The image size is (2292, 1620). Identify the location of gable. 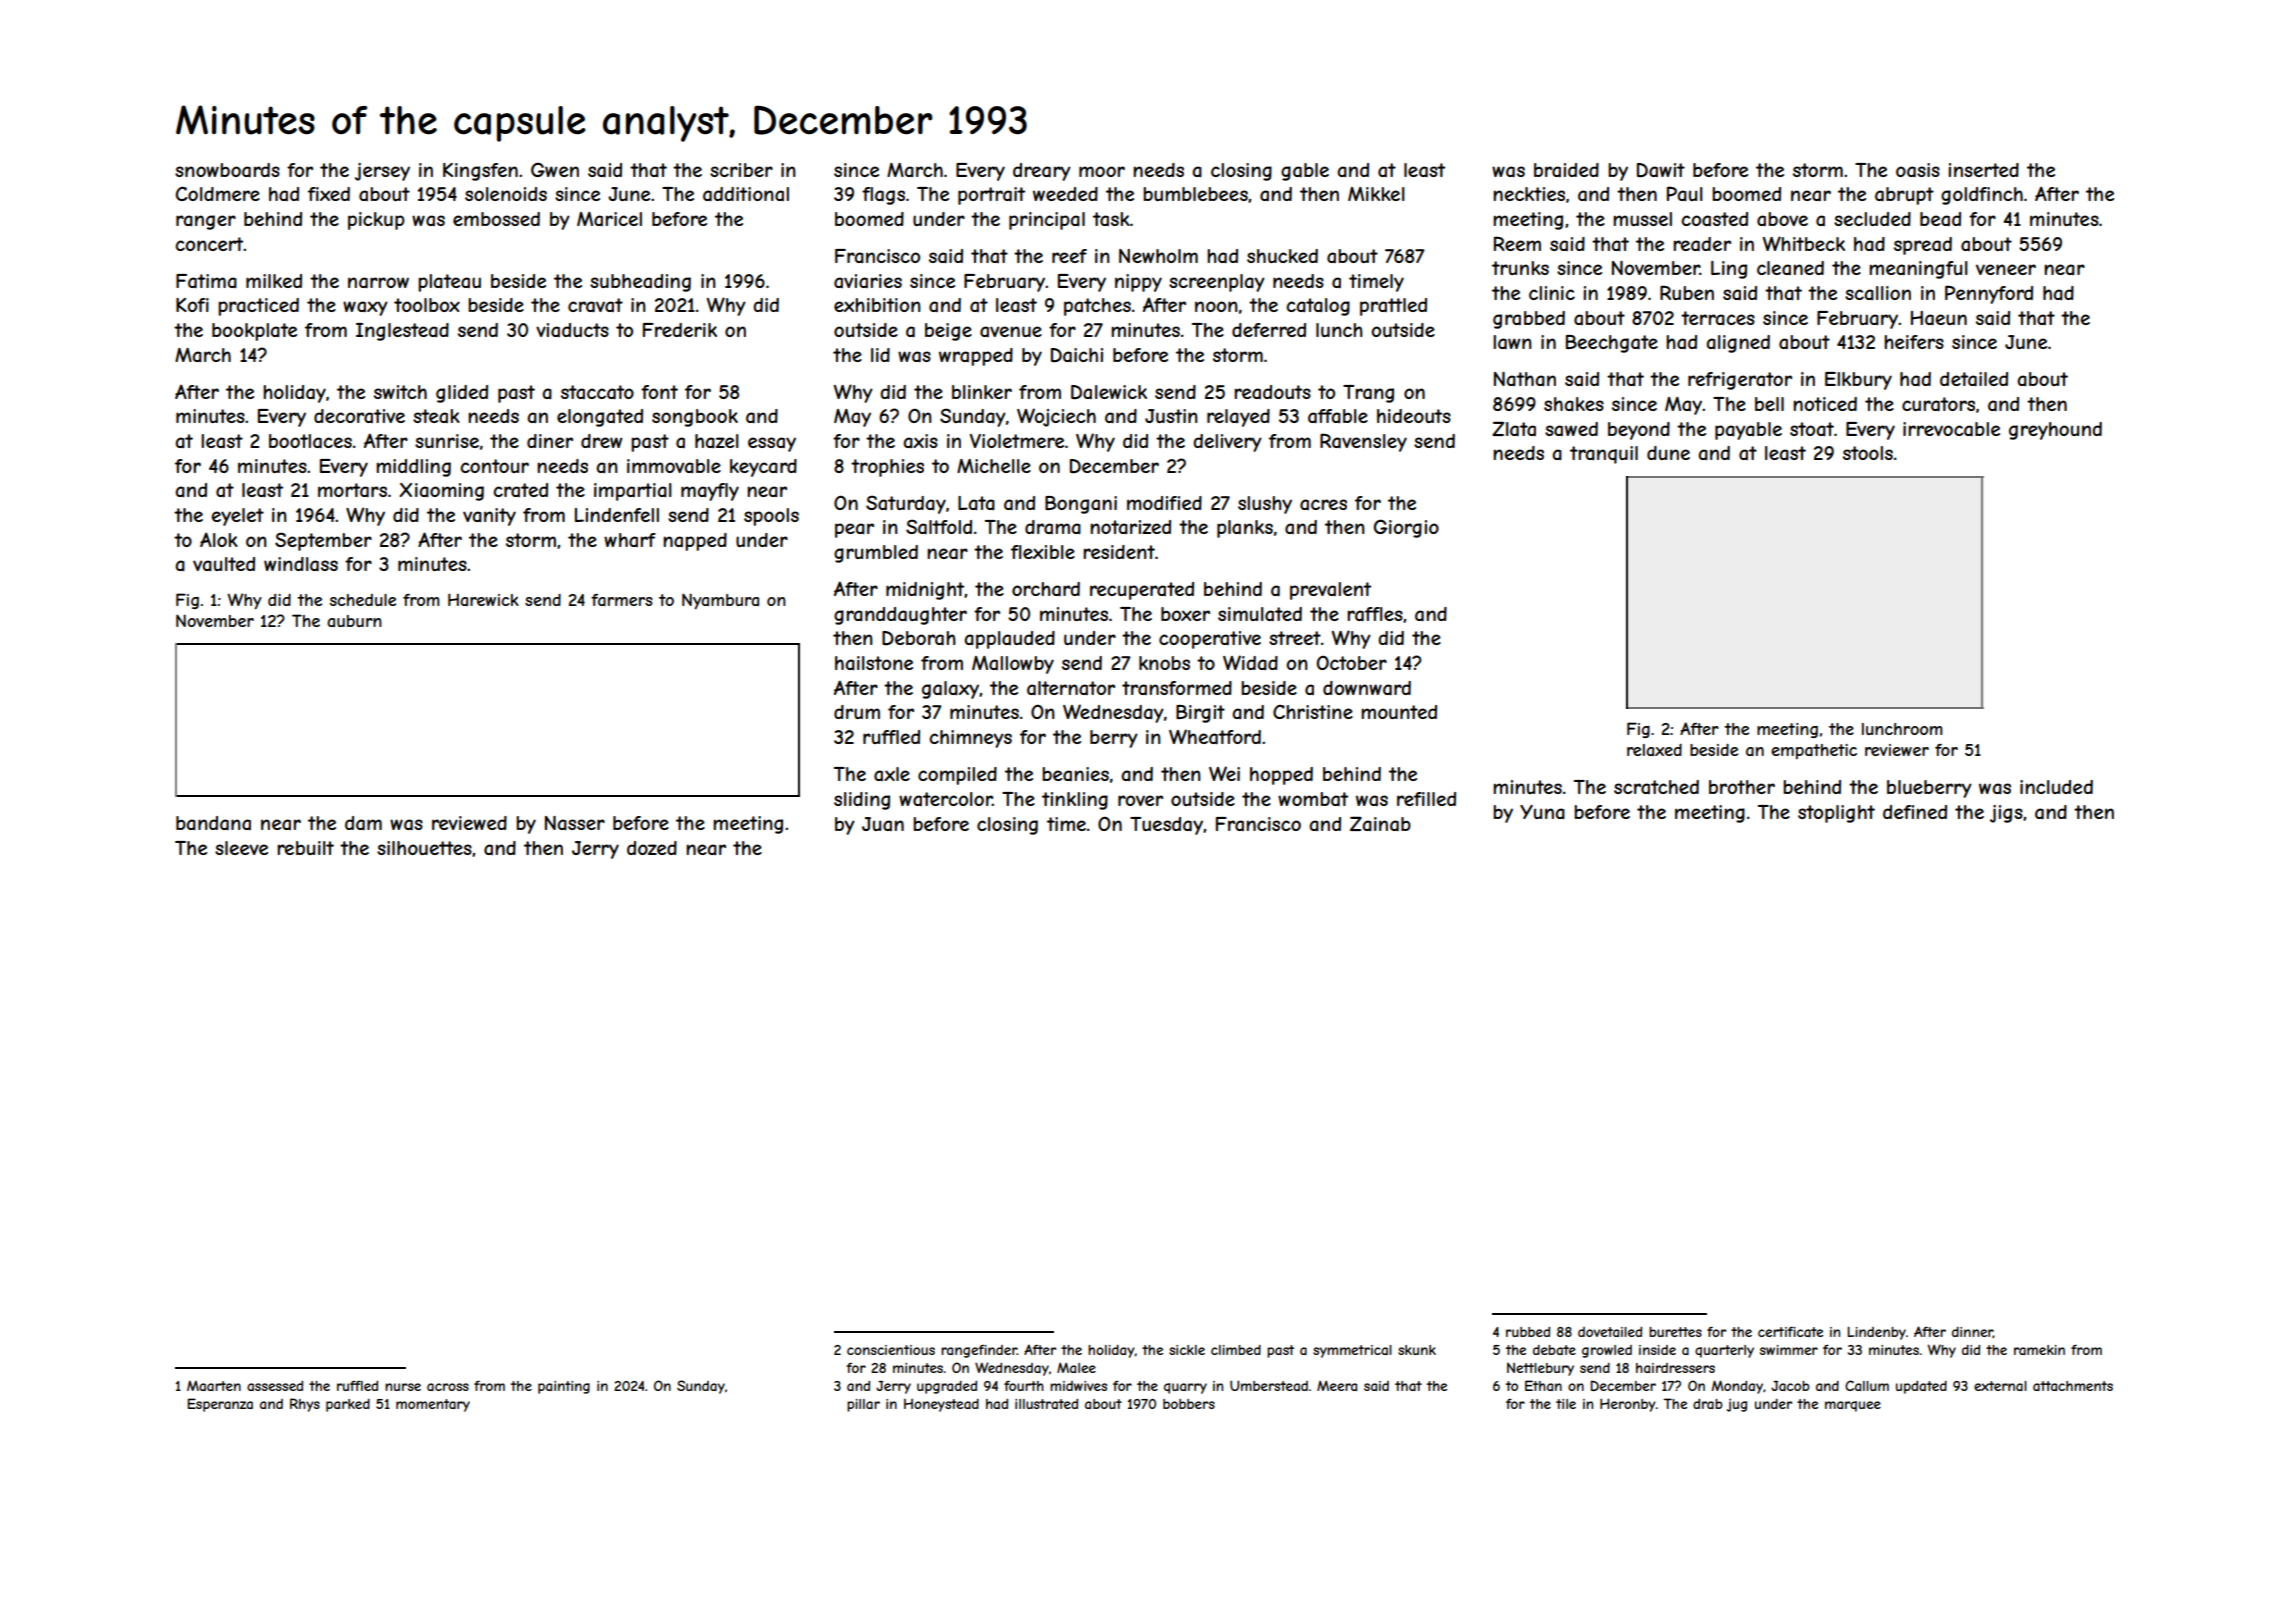
(1305, 172).
